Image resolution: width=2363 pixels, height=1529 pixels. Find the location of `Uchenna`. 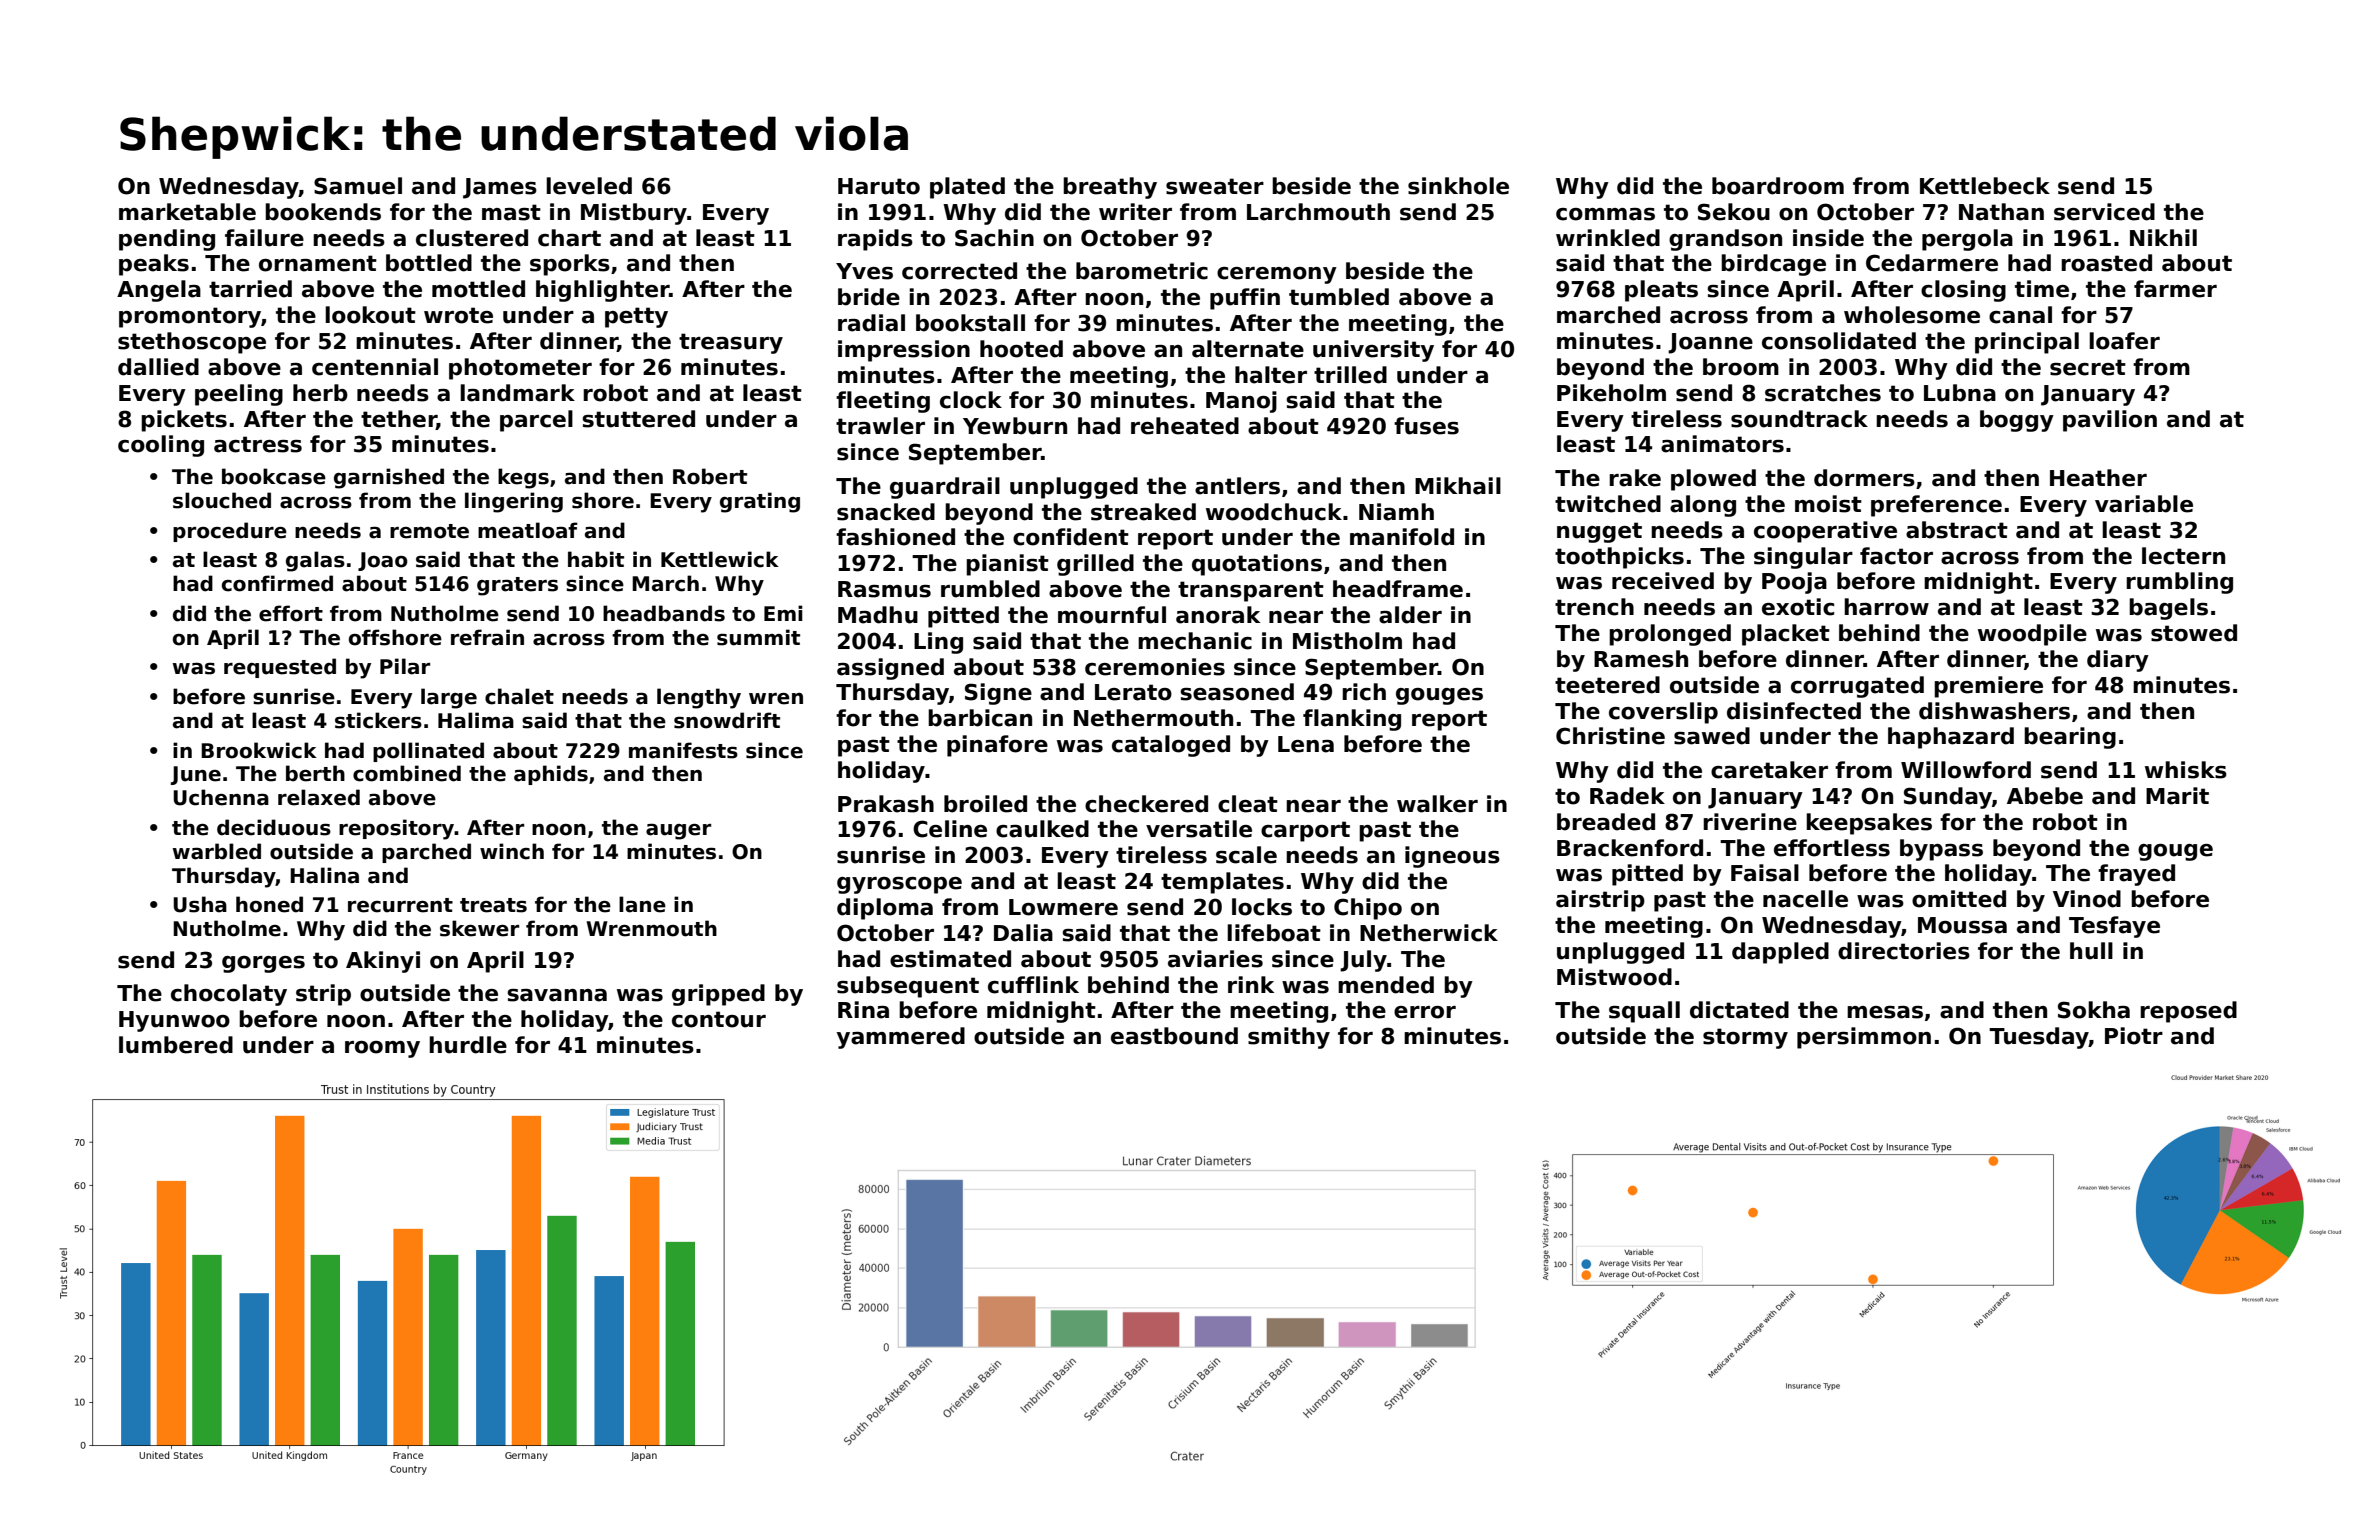

Uchenna is located at coordinates (221, 797).
